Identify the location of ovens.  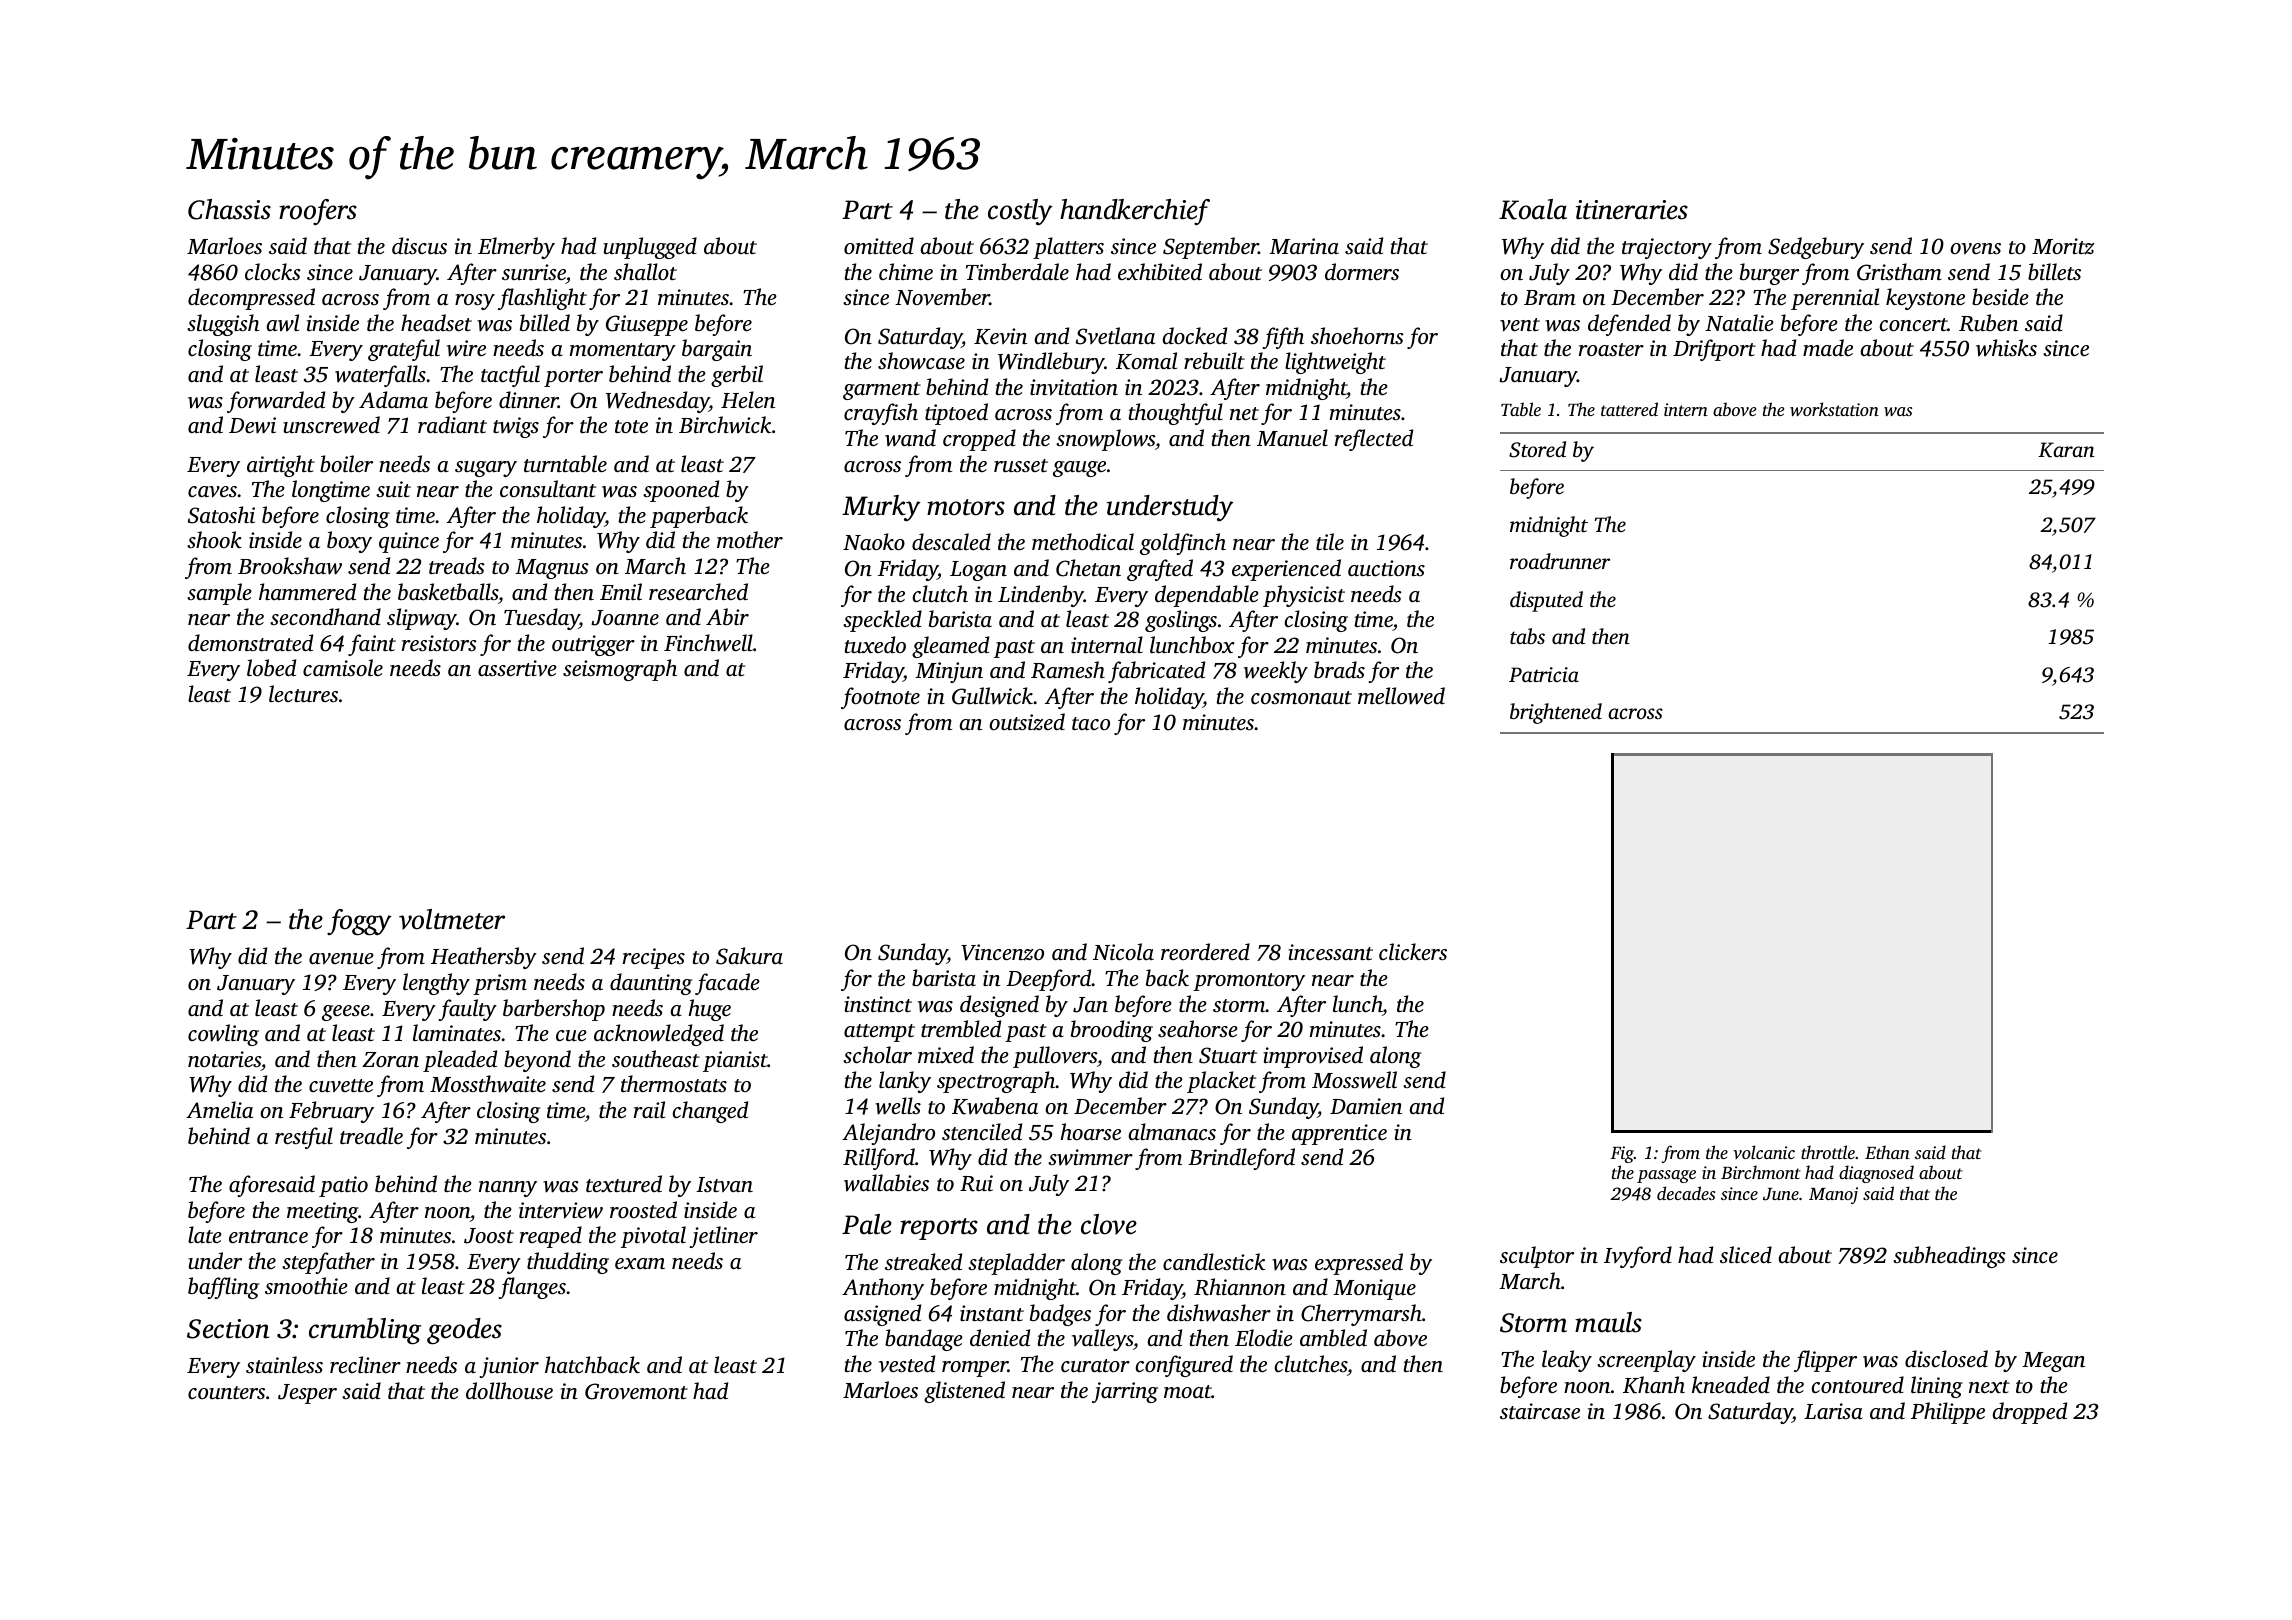
(1975, 249).
